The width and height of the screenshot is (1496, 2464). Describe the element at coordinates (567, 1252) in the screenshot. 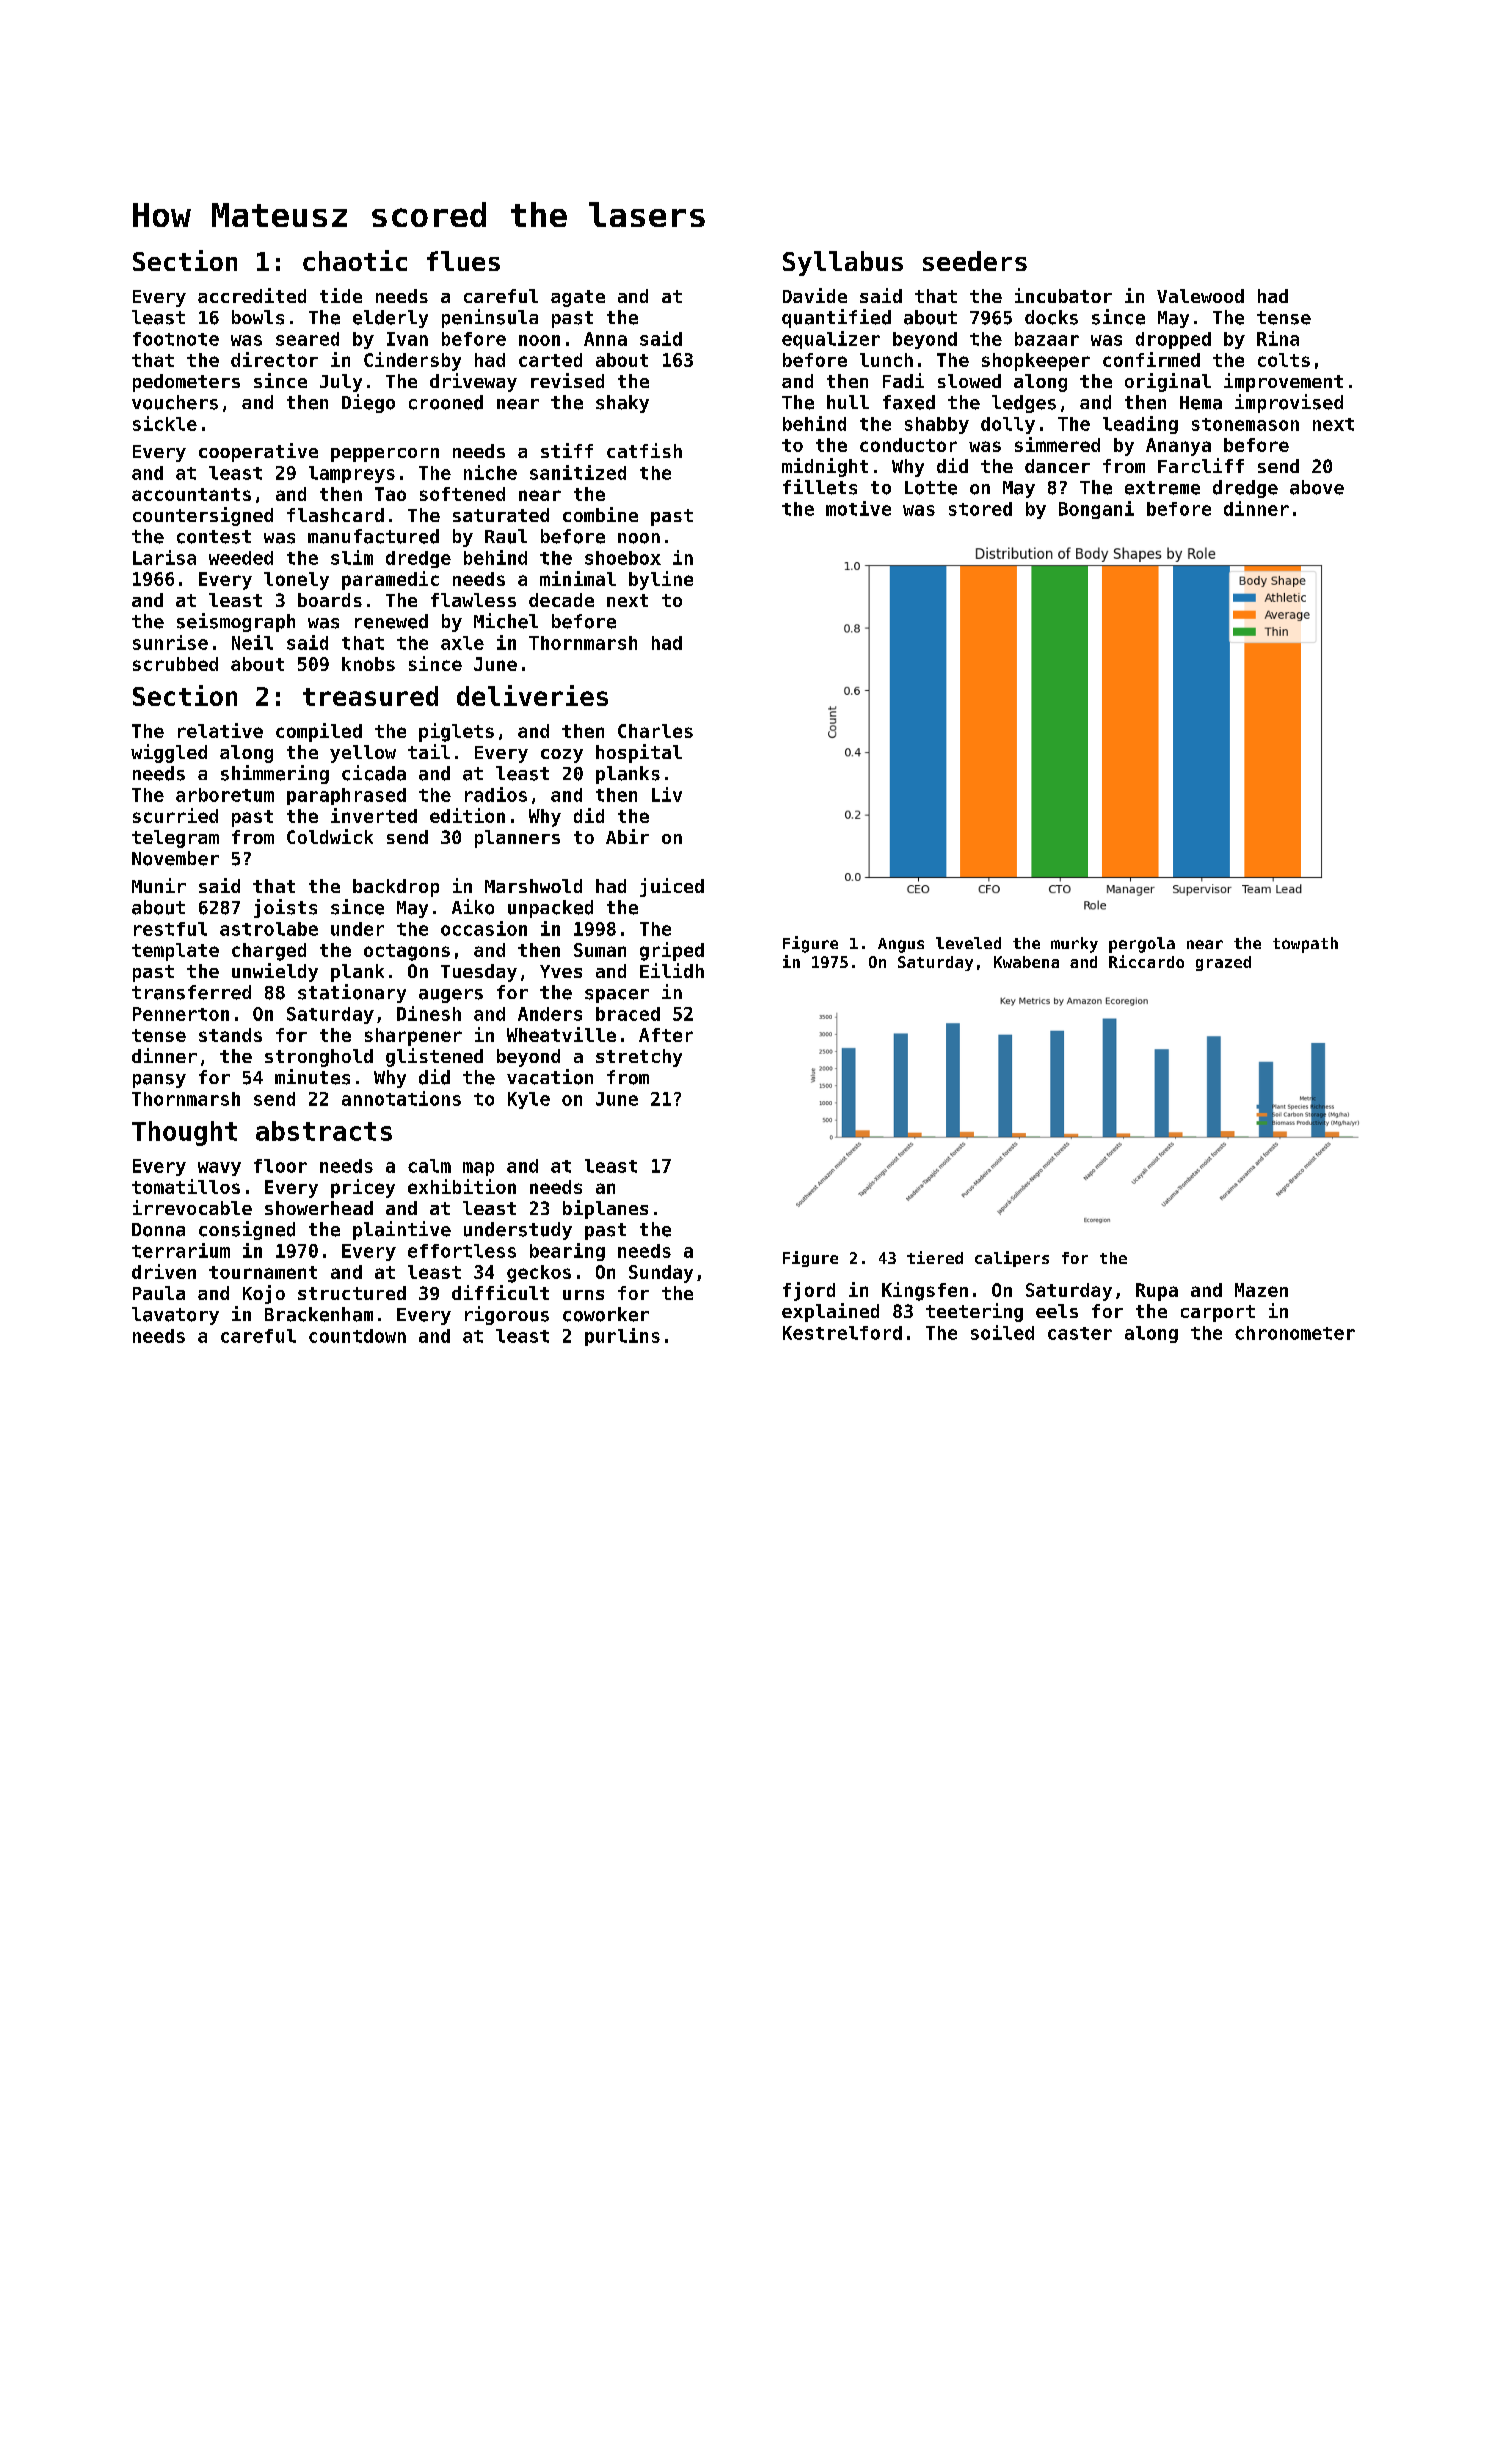

I see `bearing` at that location.
